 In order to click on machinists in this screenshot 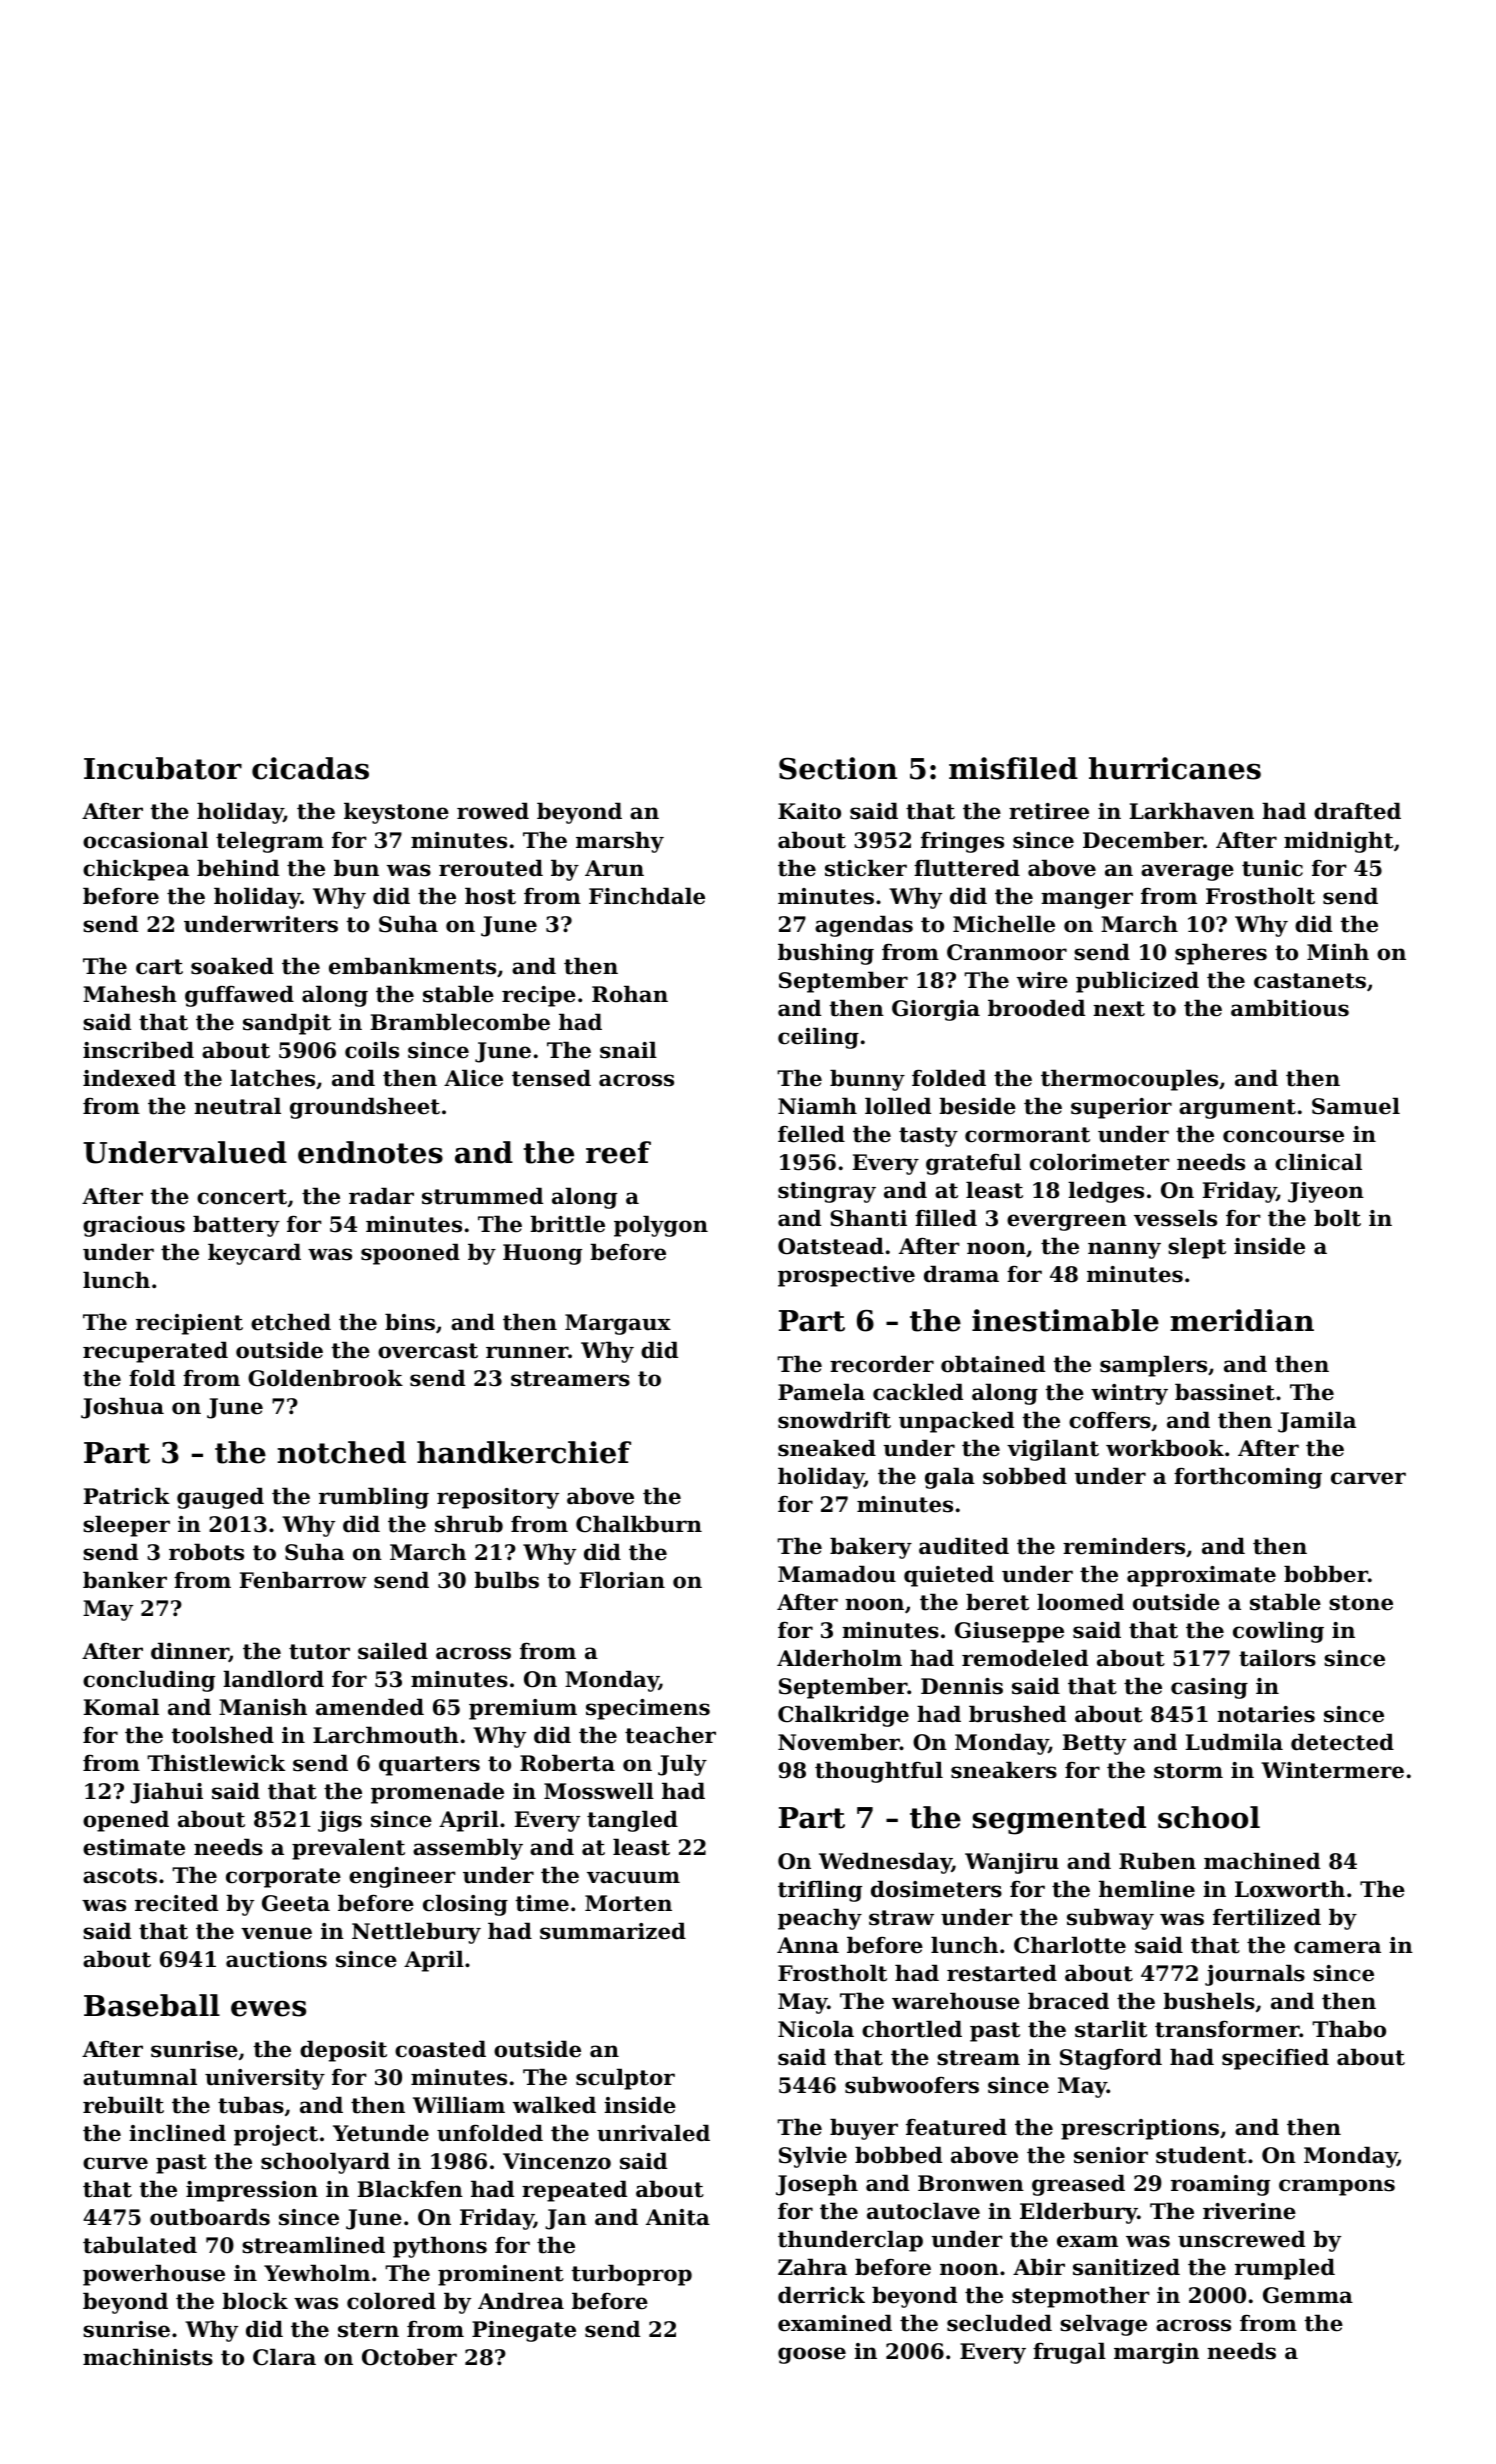, I will do `click(148, 2357)`.
